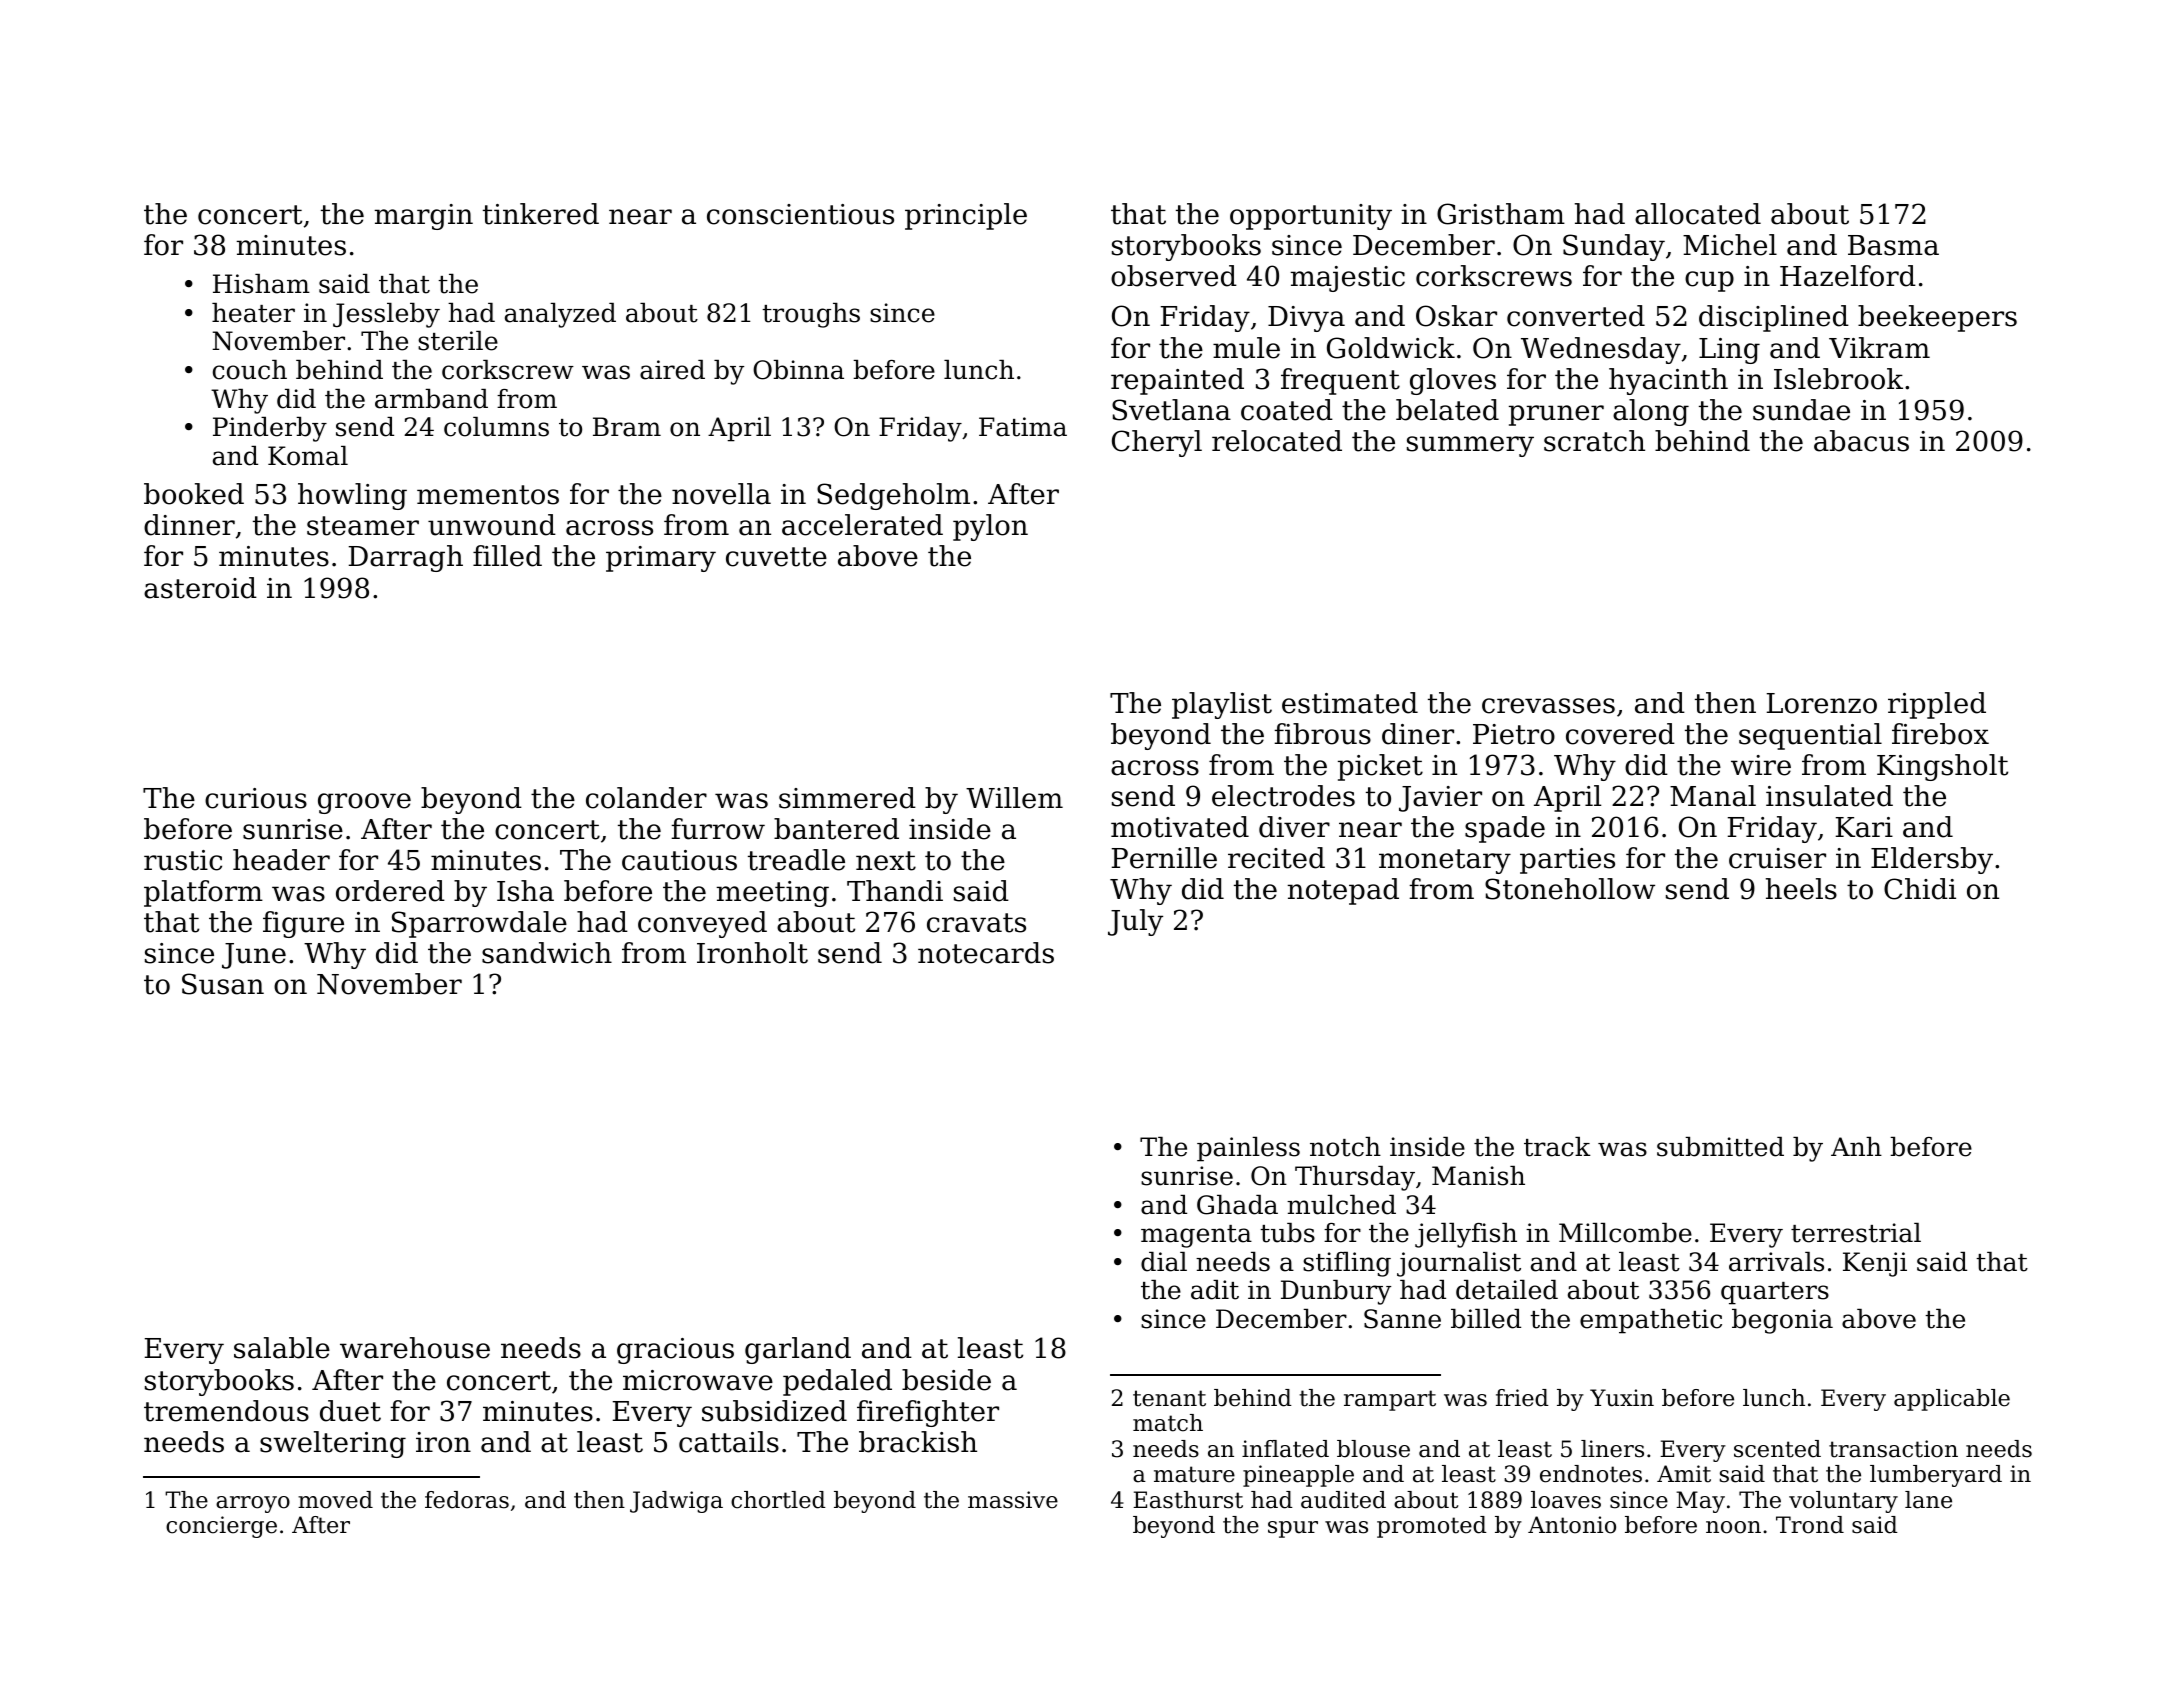  I want to click on chortled, so click(778, 1500).
